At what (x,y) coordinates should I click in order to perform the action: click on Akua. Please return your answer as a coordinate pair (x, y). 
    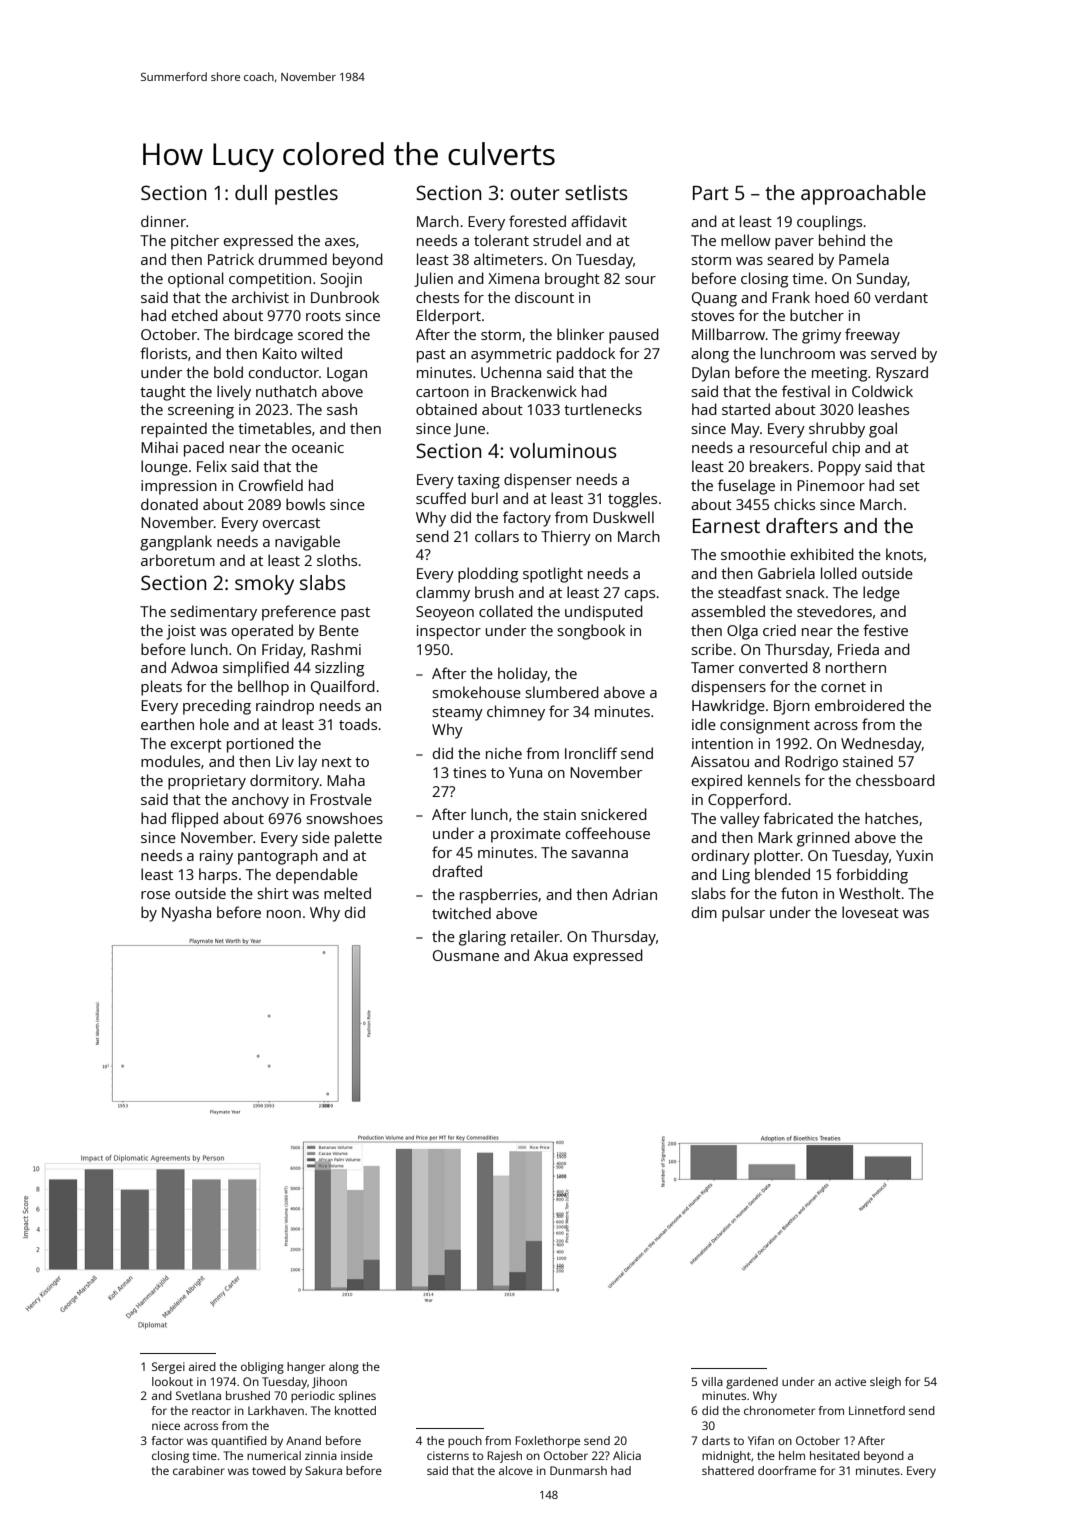
    Looking at the image, I should click on (551, 955).
